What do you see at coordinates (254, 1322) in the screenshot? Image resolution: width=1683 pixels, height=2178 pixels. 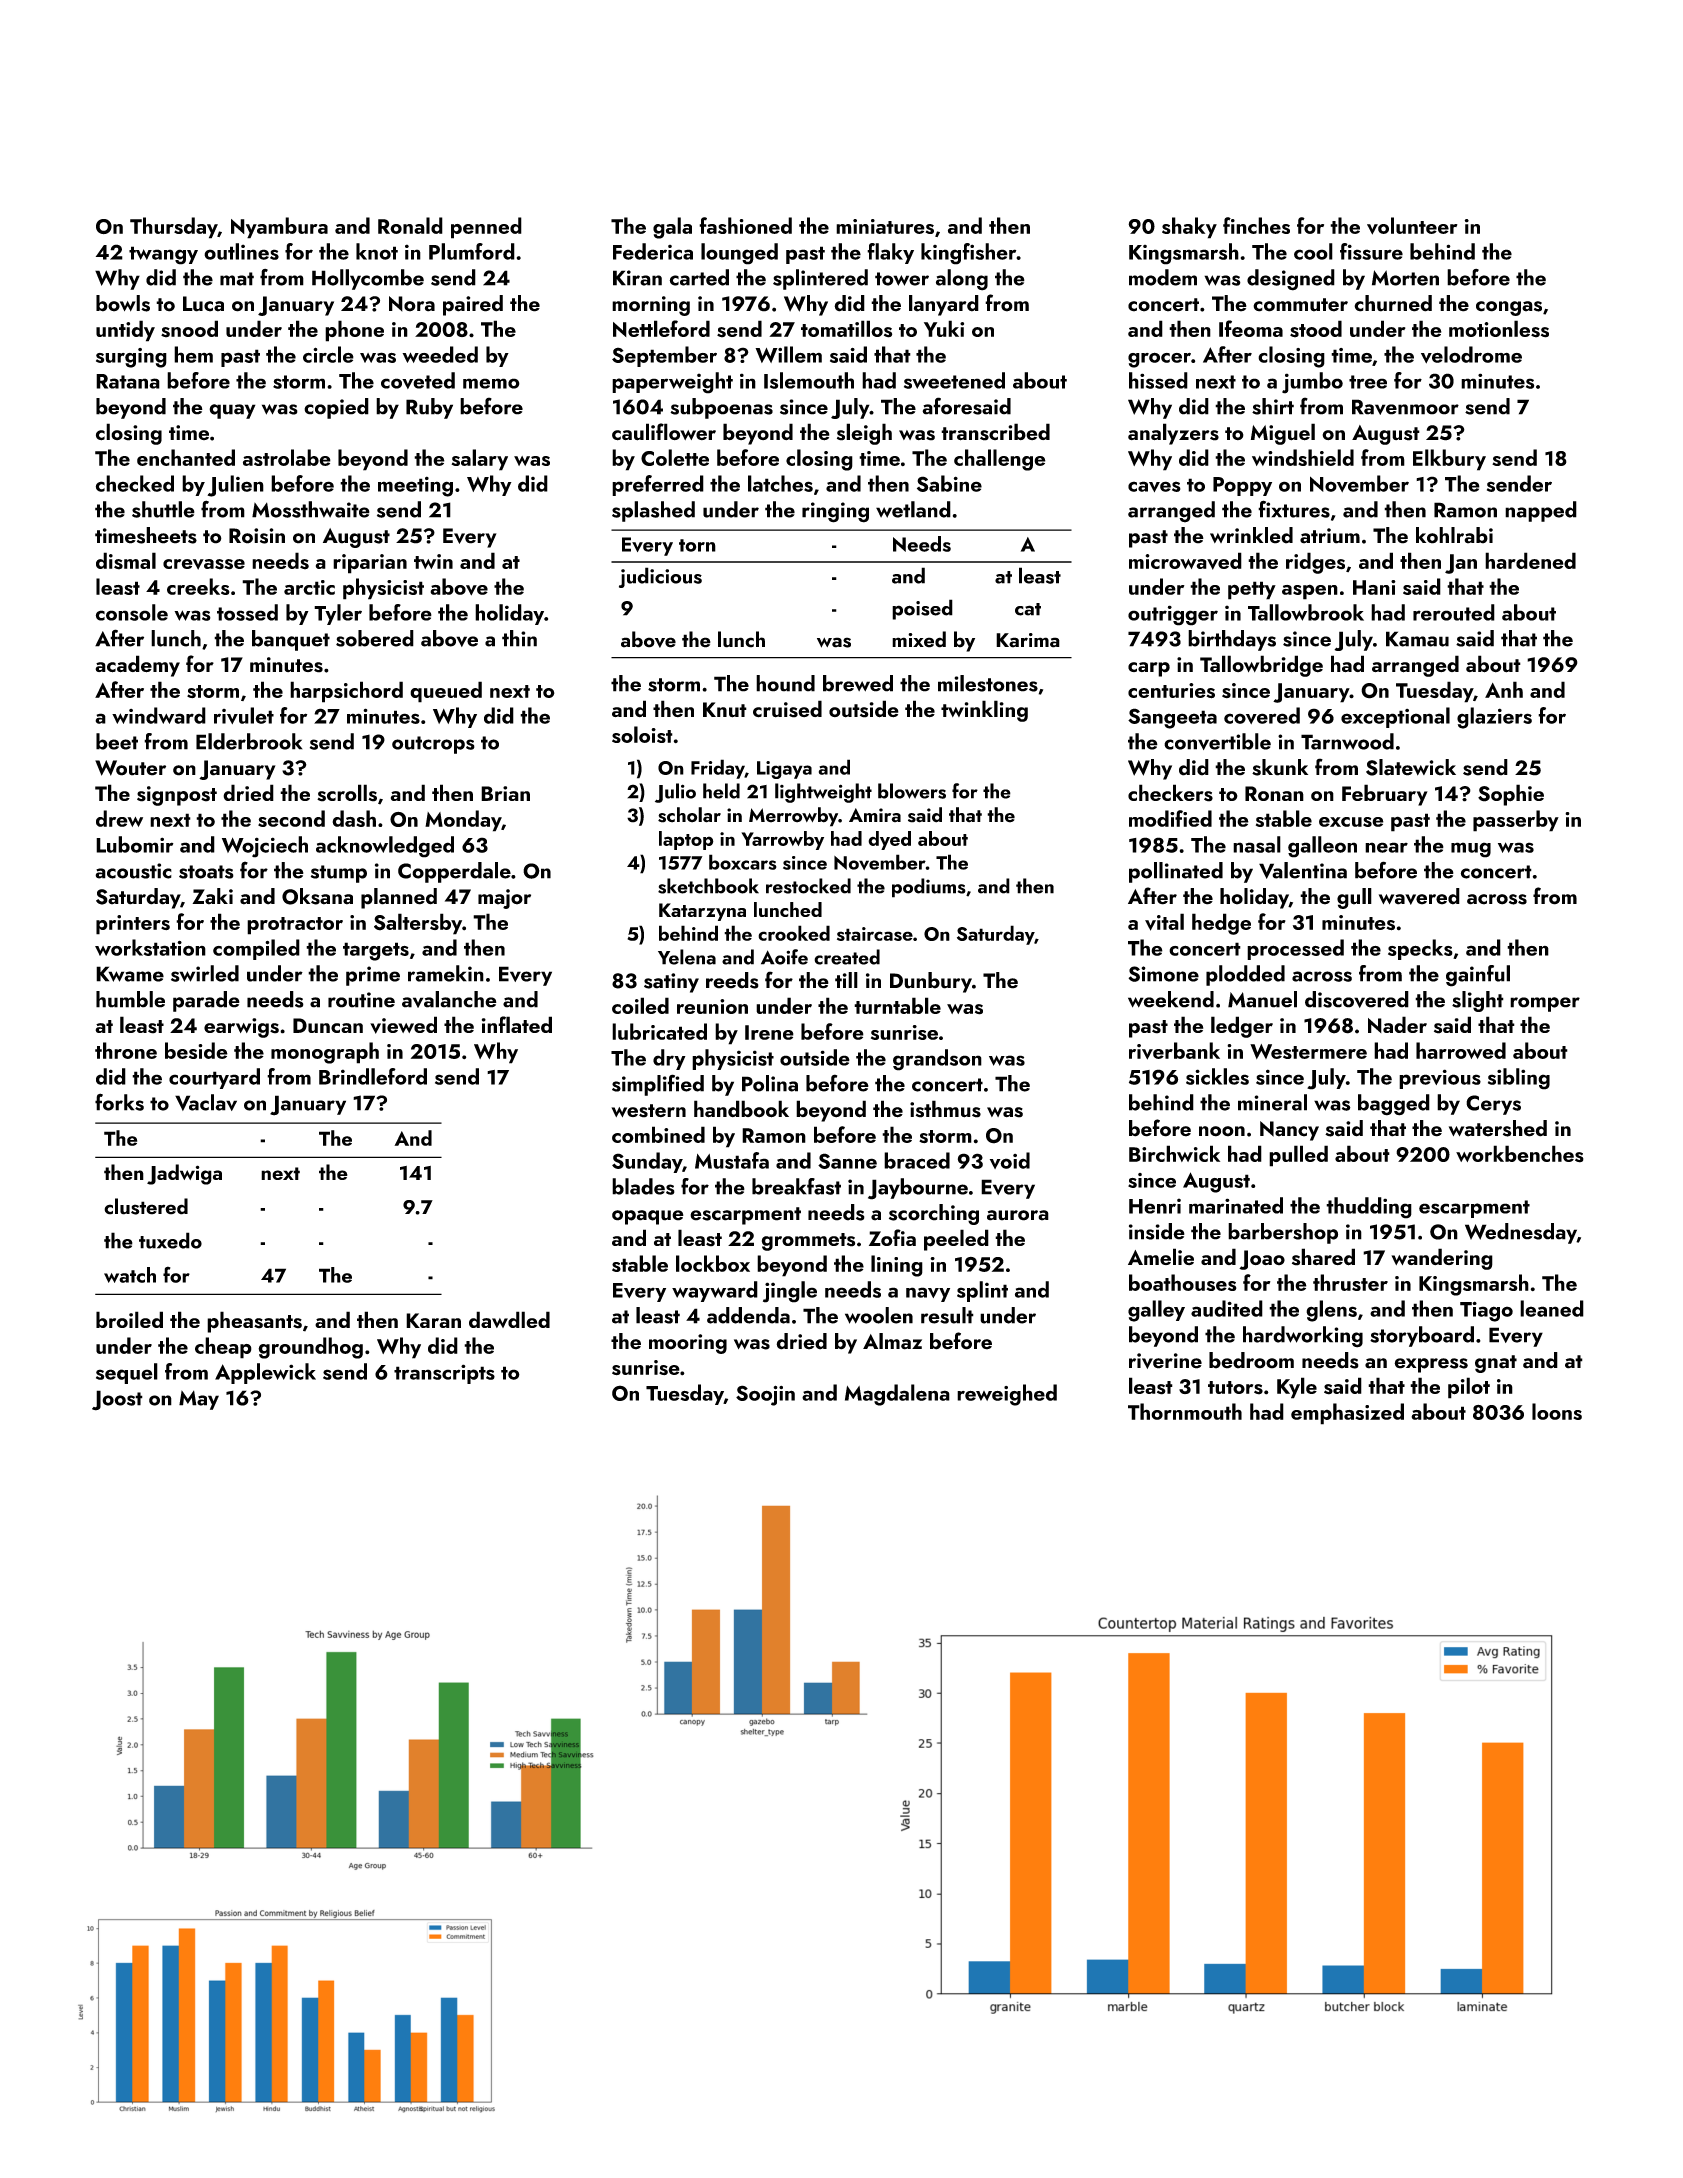 I see `pheasants` at bounding box center [254, 1322].
